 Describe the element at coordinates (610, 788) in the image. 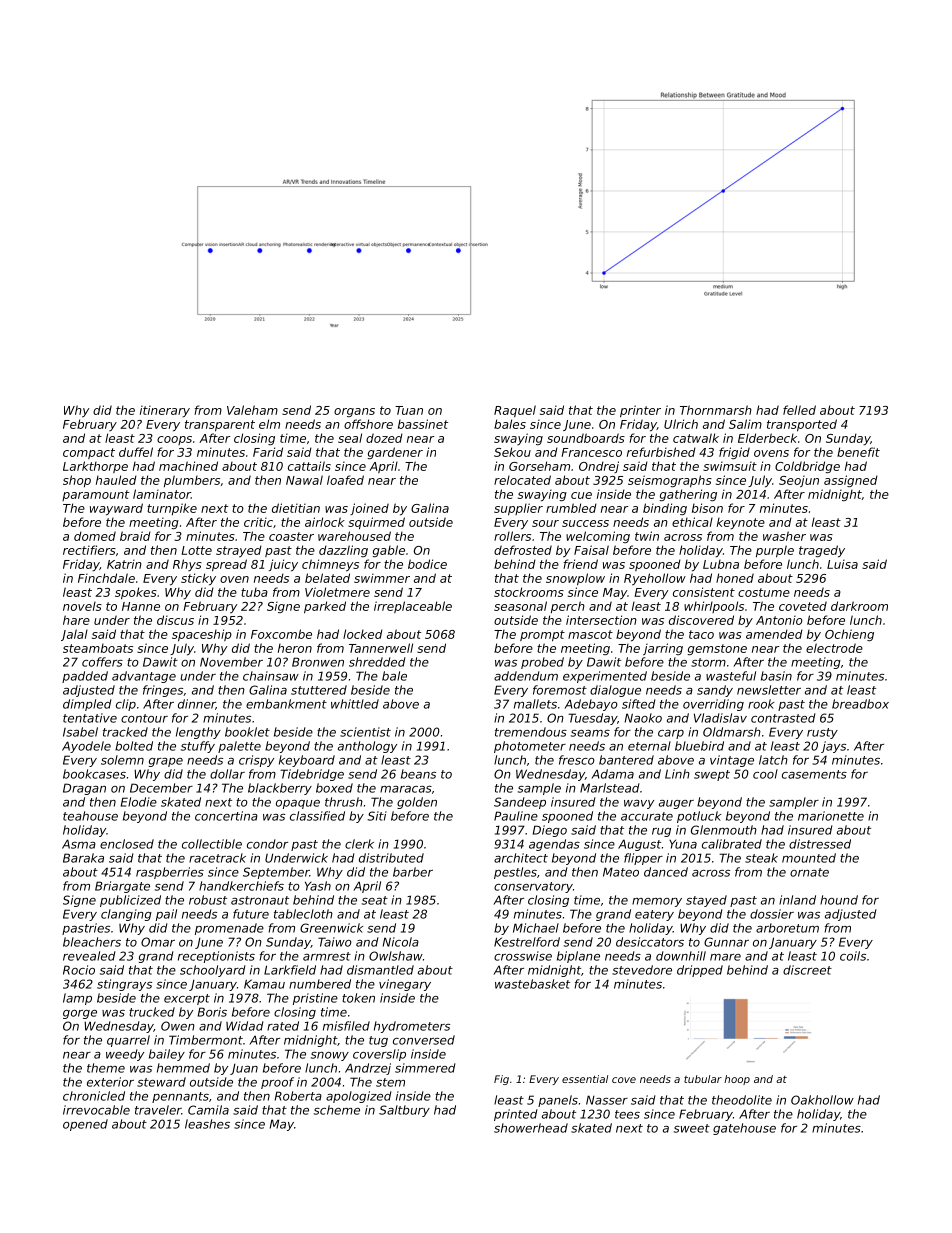

I see `Marlstead` at that location.
